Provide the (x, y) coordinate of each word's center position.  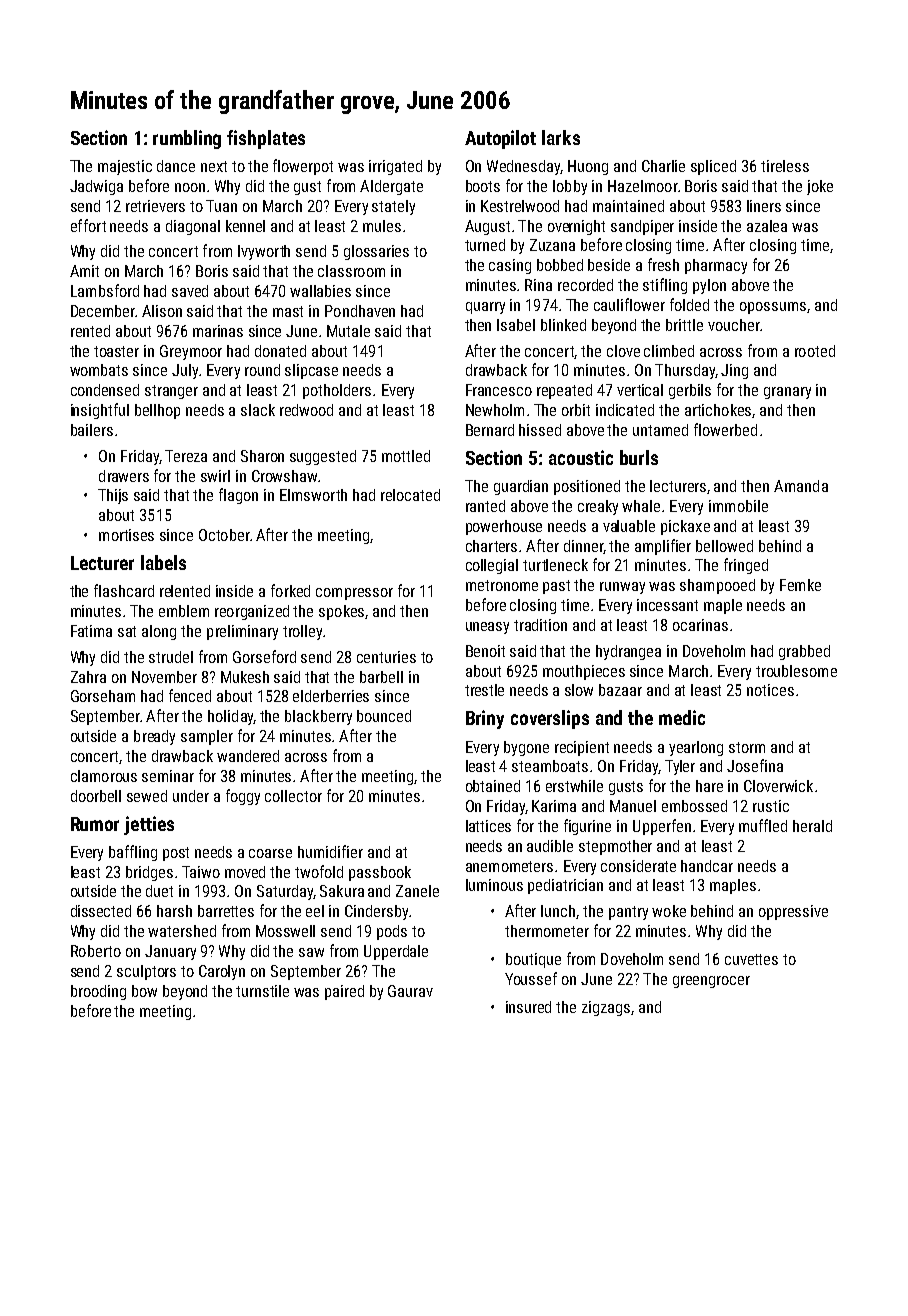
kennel (245, 226)
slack (258, 410)
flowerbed (725, 429)
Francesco (499, 390)
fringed (746, 566)
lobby (570, 187)
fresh (663, 264)
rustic (771, 806)
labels (163, 562)
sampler (207, 737)
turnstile (262, 991)
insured (528, 1007)
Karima (554, 806)
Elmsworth (313, 495)
